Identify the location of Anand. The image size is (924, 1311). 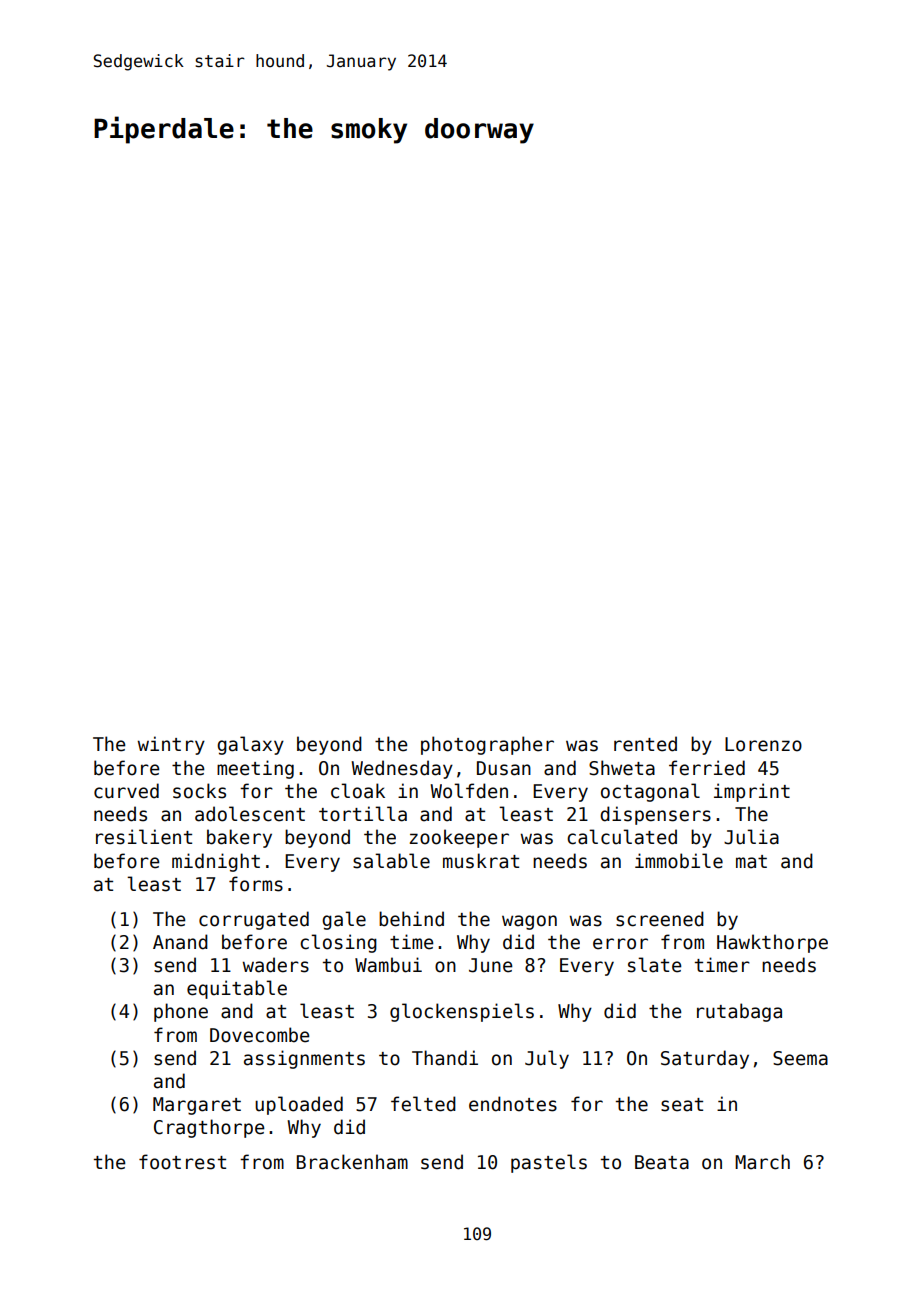
(180, 942).
